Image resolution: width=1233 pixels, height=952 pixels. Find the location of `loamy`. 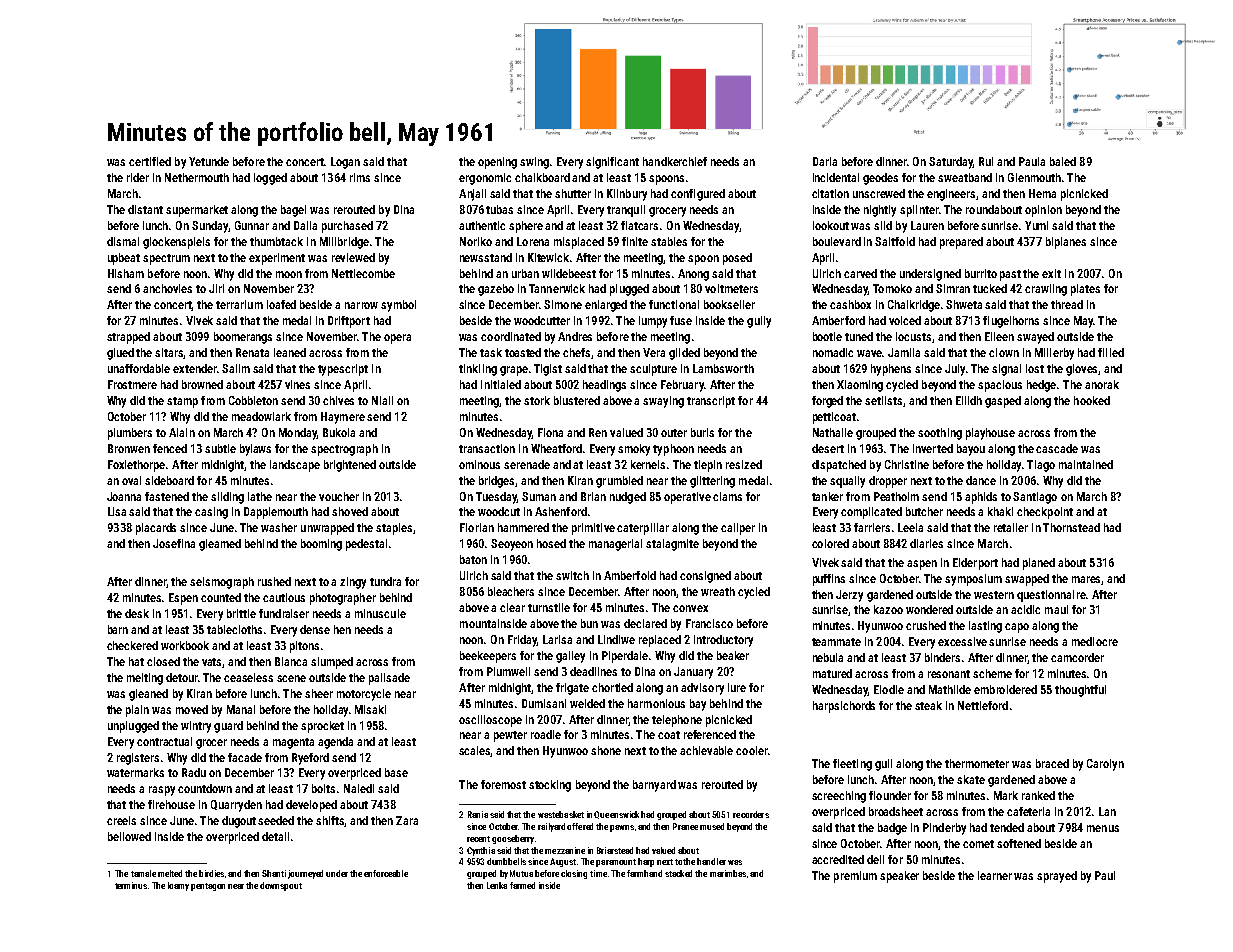

loamy is located at coordinates (178, 886).
